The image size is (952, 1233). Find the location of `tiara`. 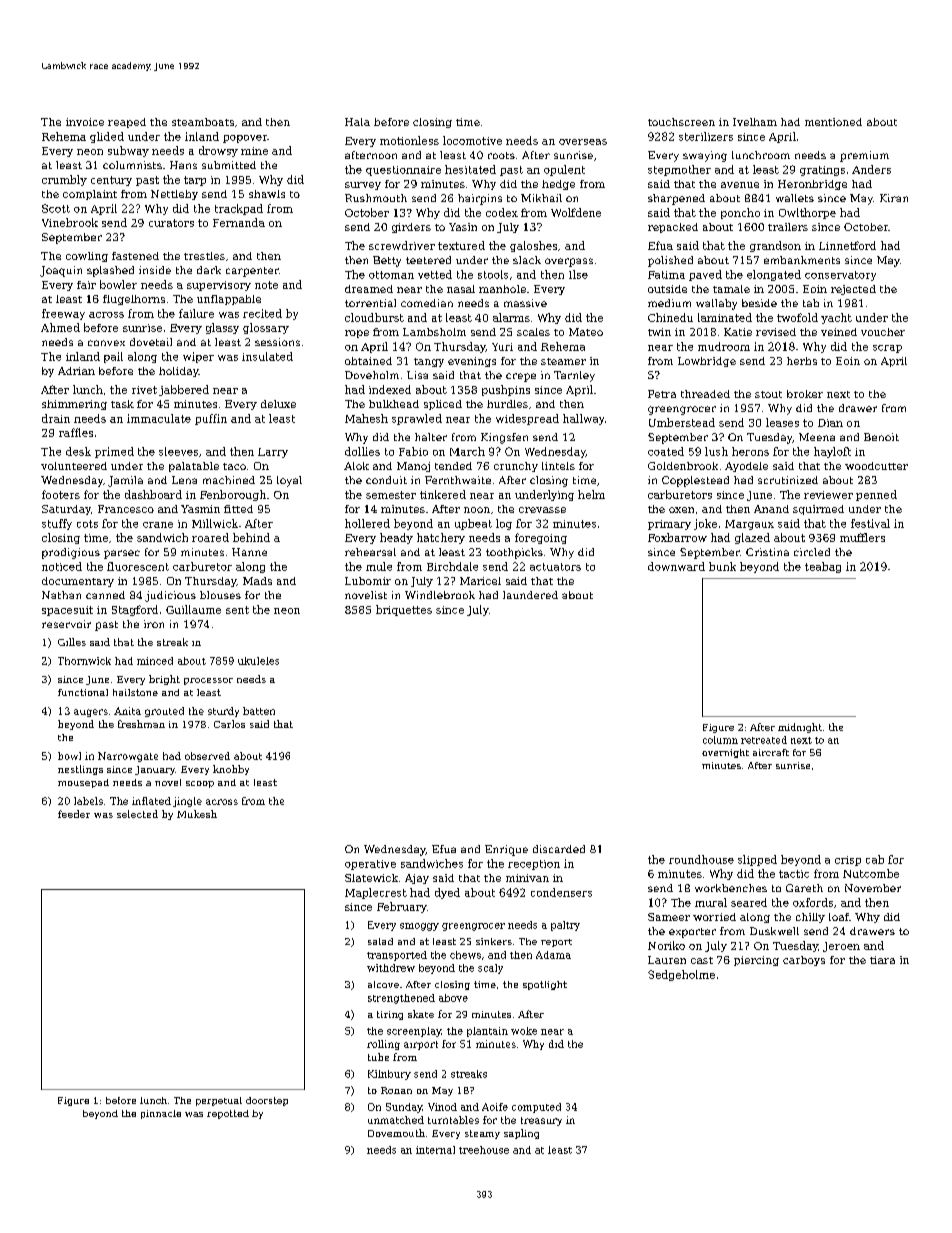

tiara is located at coordinates (882, 960).
